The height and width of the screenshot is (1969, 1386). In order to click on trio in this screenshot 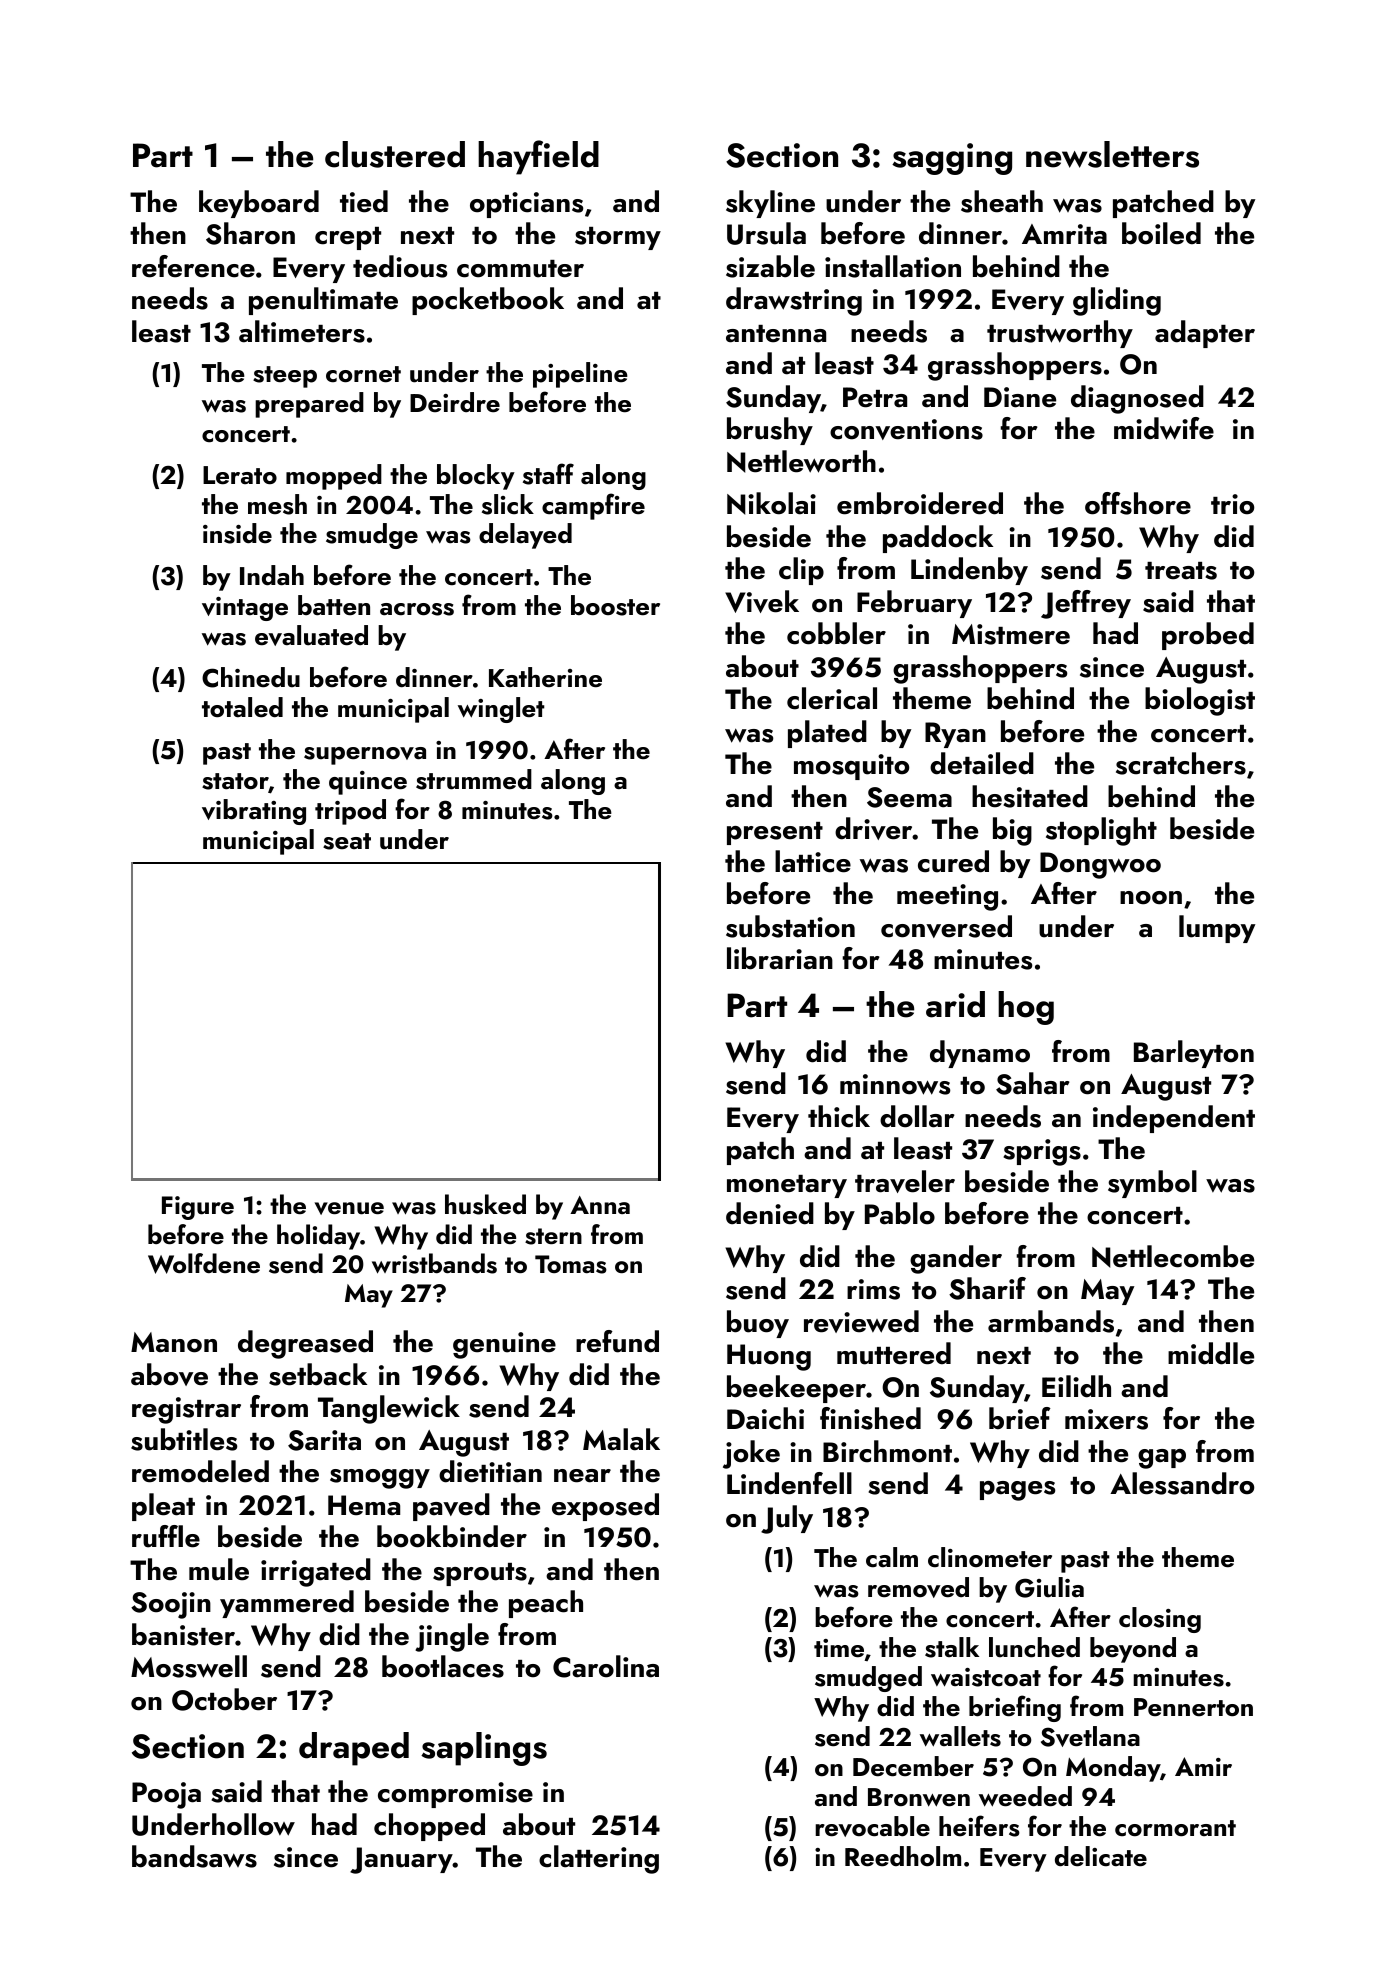, I will do `click(1232, 504)`.
